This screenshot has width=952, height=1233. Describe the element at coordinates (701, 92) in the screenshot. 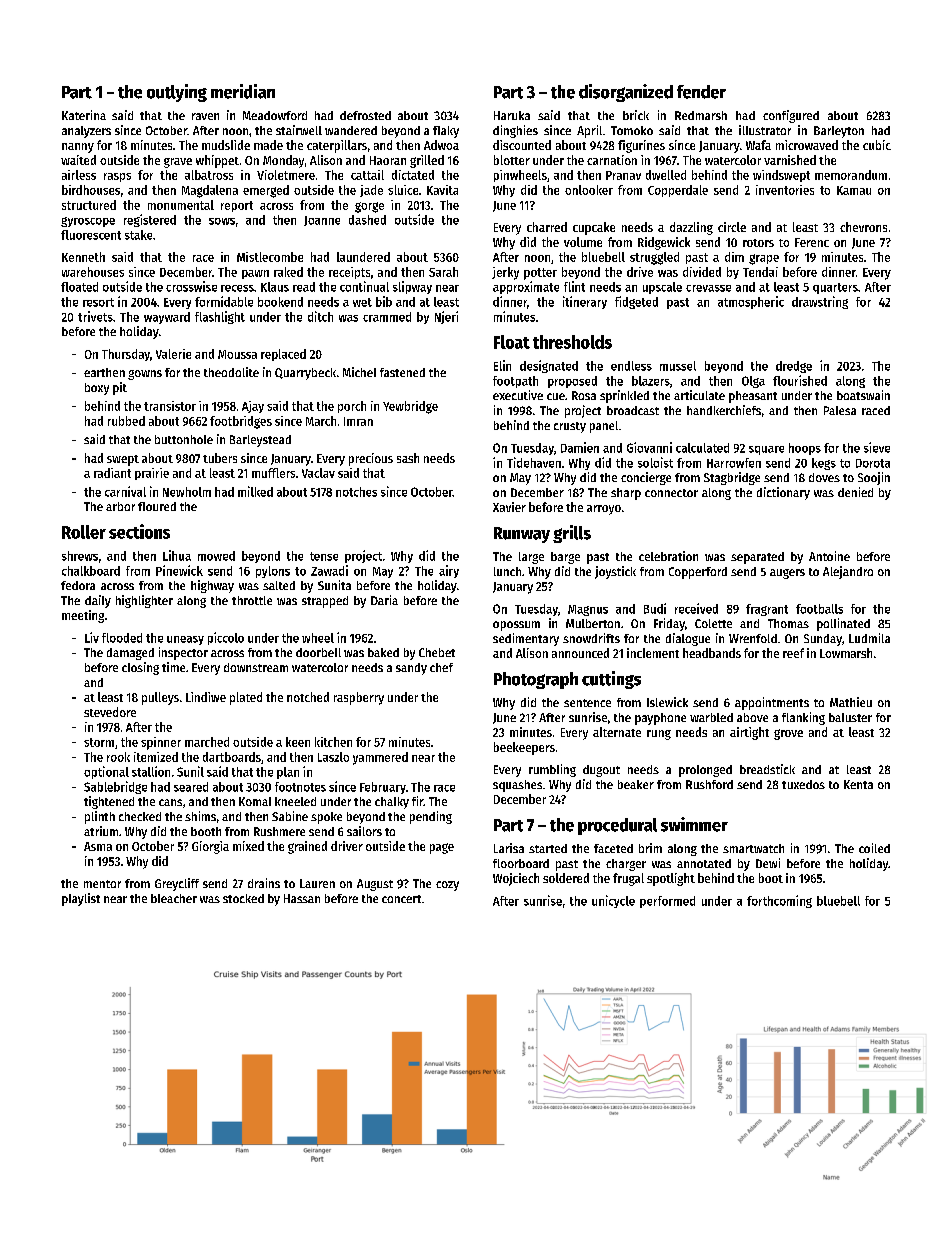

I see `fender` at that location.
